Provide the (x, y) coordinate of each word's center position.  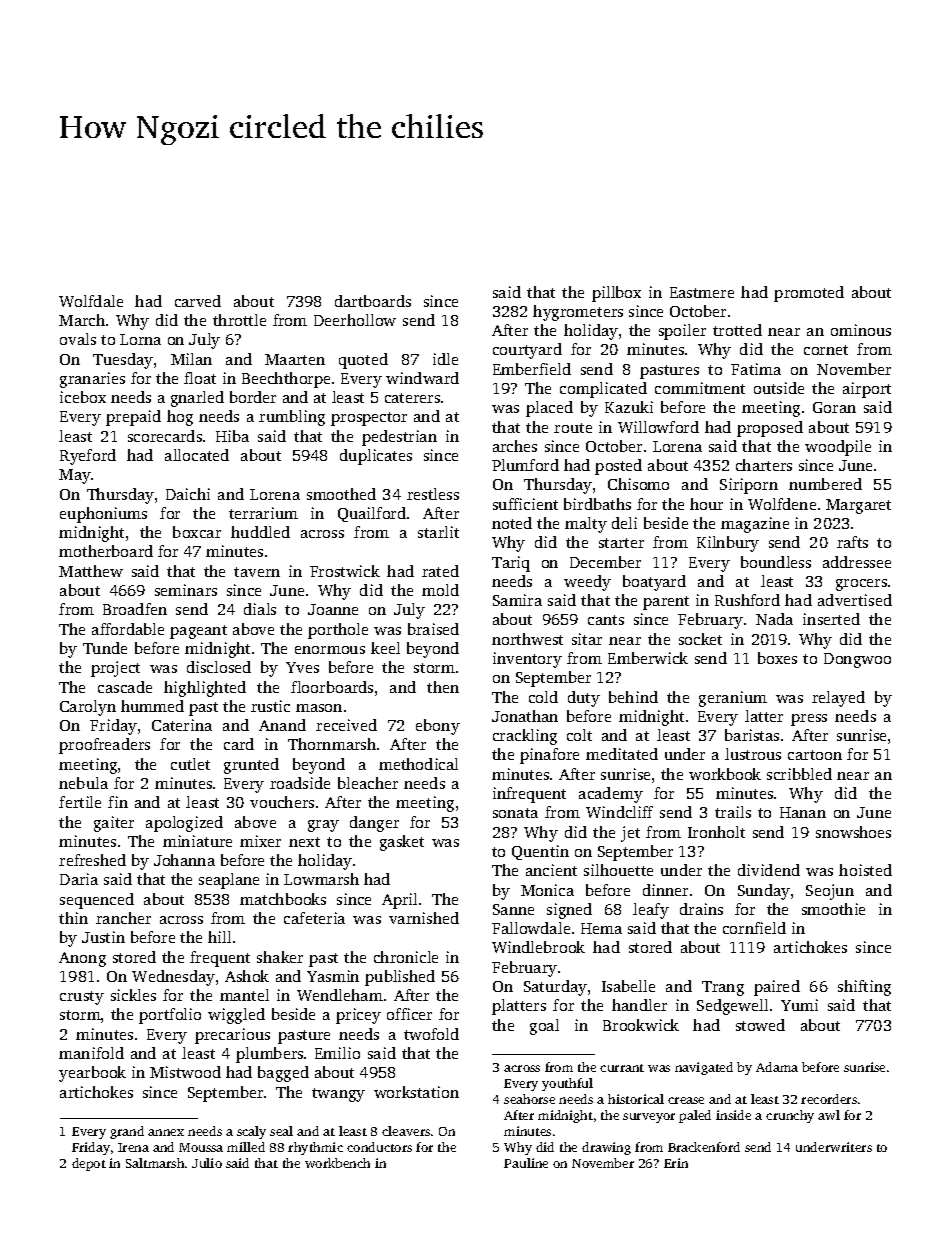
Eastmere (702, 292)
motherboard (106, 551)
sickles (133, 995)
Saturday (555, 988)
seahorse (529, 1099)
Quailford (372, 514)
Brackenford (704, 1147)
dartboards (373, 301)
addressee (857, 562)
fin (118, 802)
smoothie (833, 909)
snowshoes (853, 832)
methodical (418, 764)
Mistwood (185, 1072)
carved (198, 301)
